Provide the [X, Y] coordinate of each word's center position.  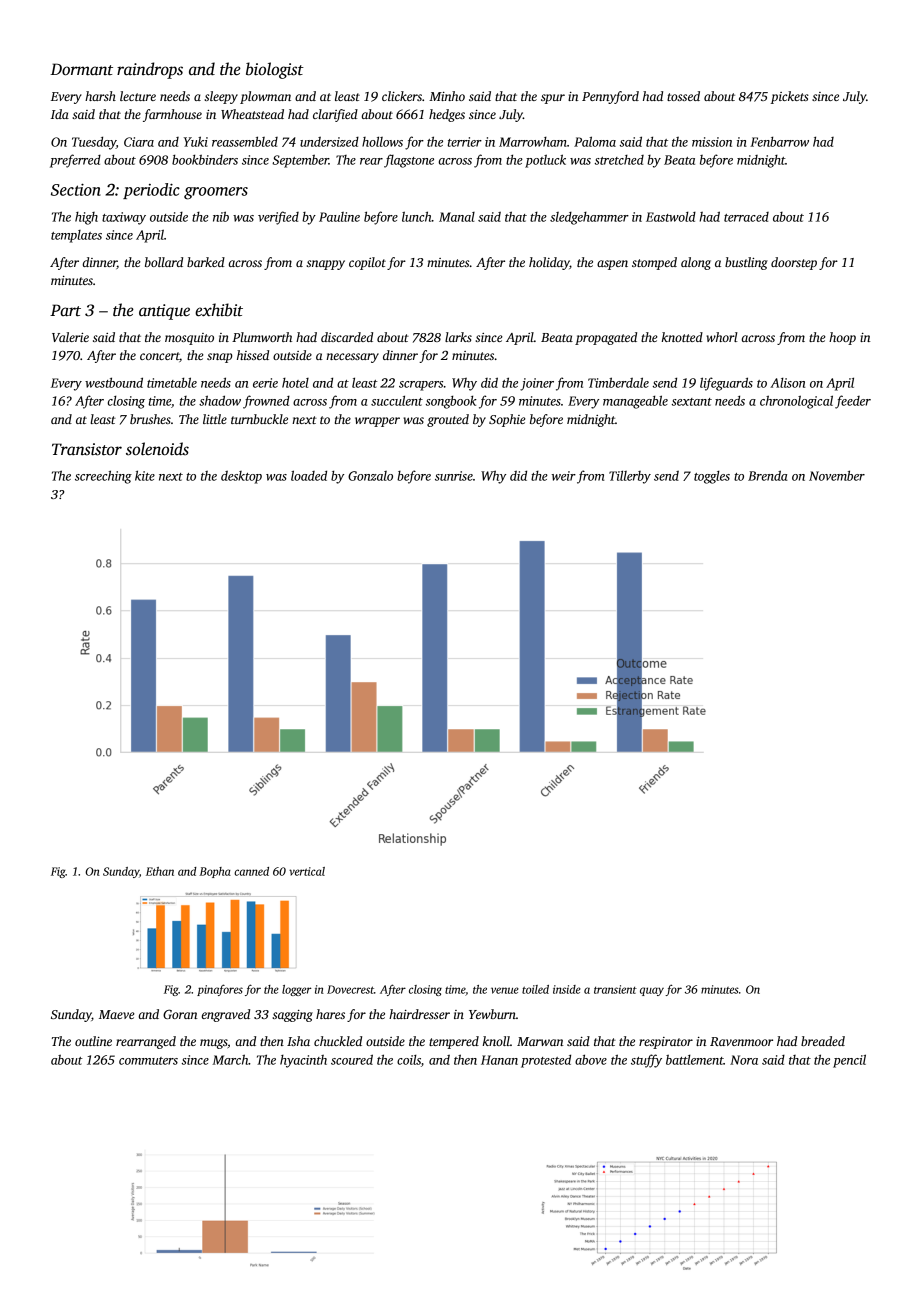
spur [553, 99]
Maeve [117, 1014]
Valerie [70, 337]
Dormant [81, 69]
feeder [853, 402]
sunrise [454, 476]
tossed [683, 96]
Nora [744, 1060]
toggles [712, 477]
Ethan [160, 871]
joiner [537, 384]
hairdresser [419, 1014]
